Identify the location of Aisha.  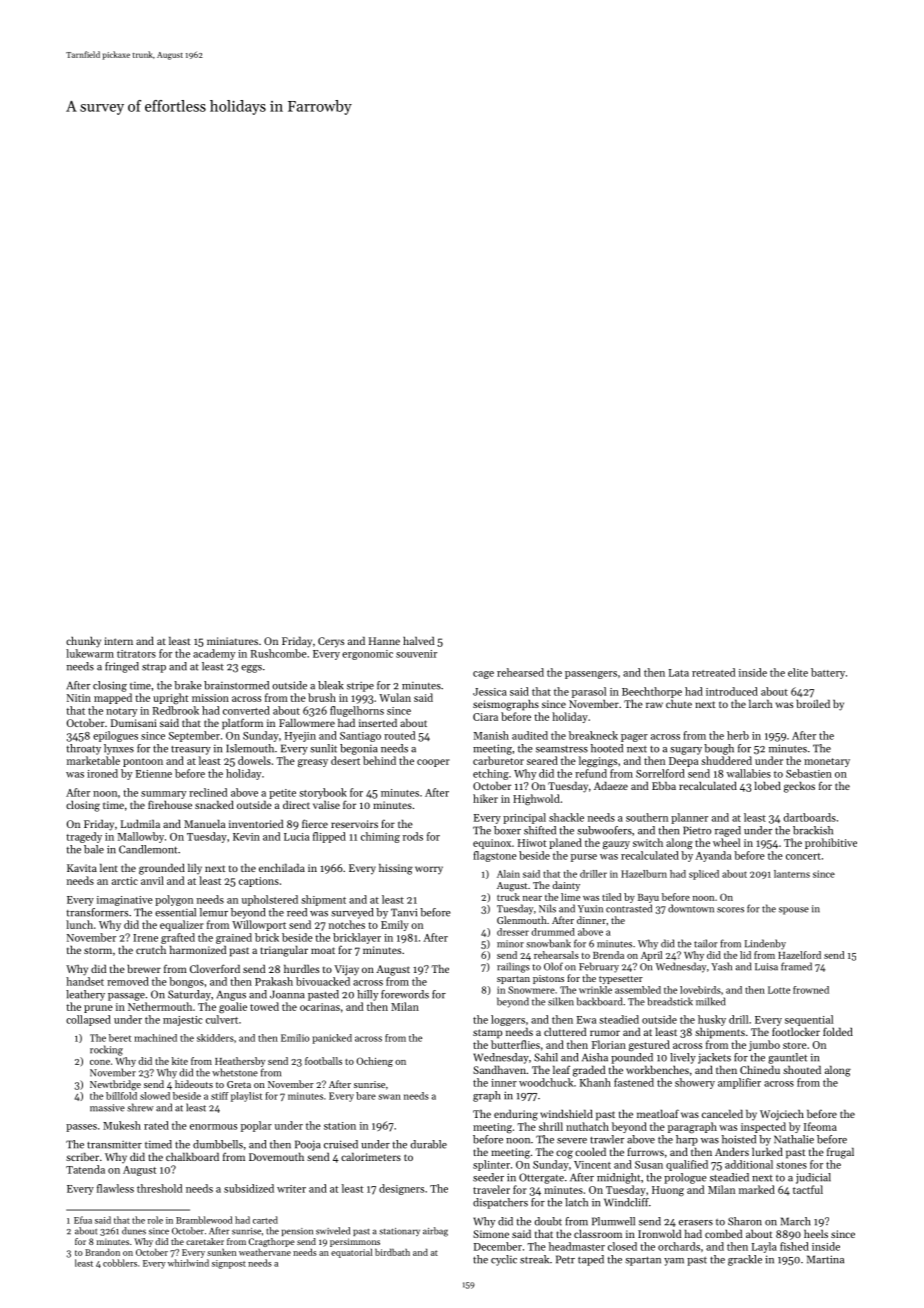
(595, 1057).
